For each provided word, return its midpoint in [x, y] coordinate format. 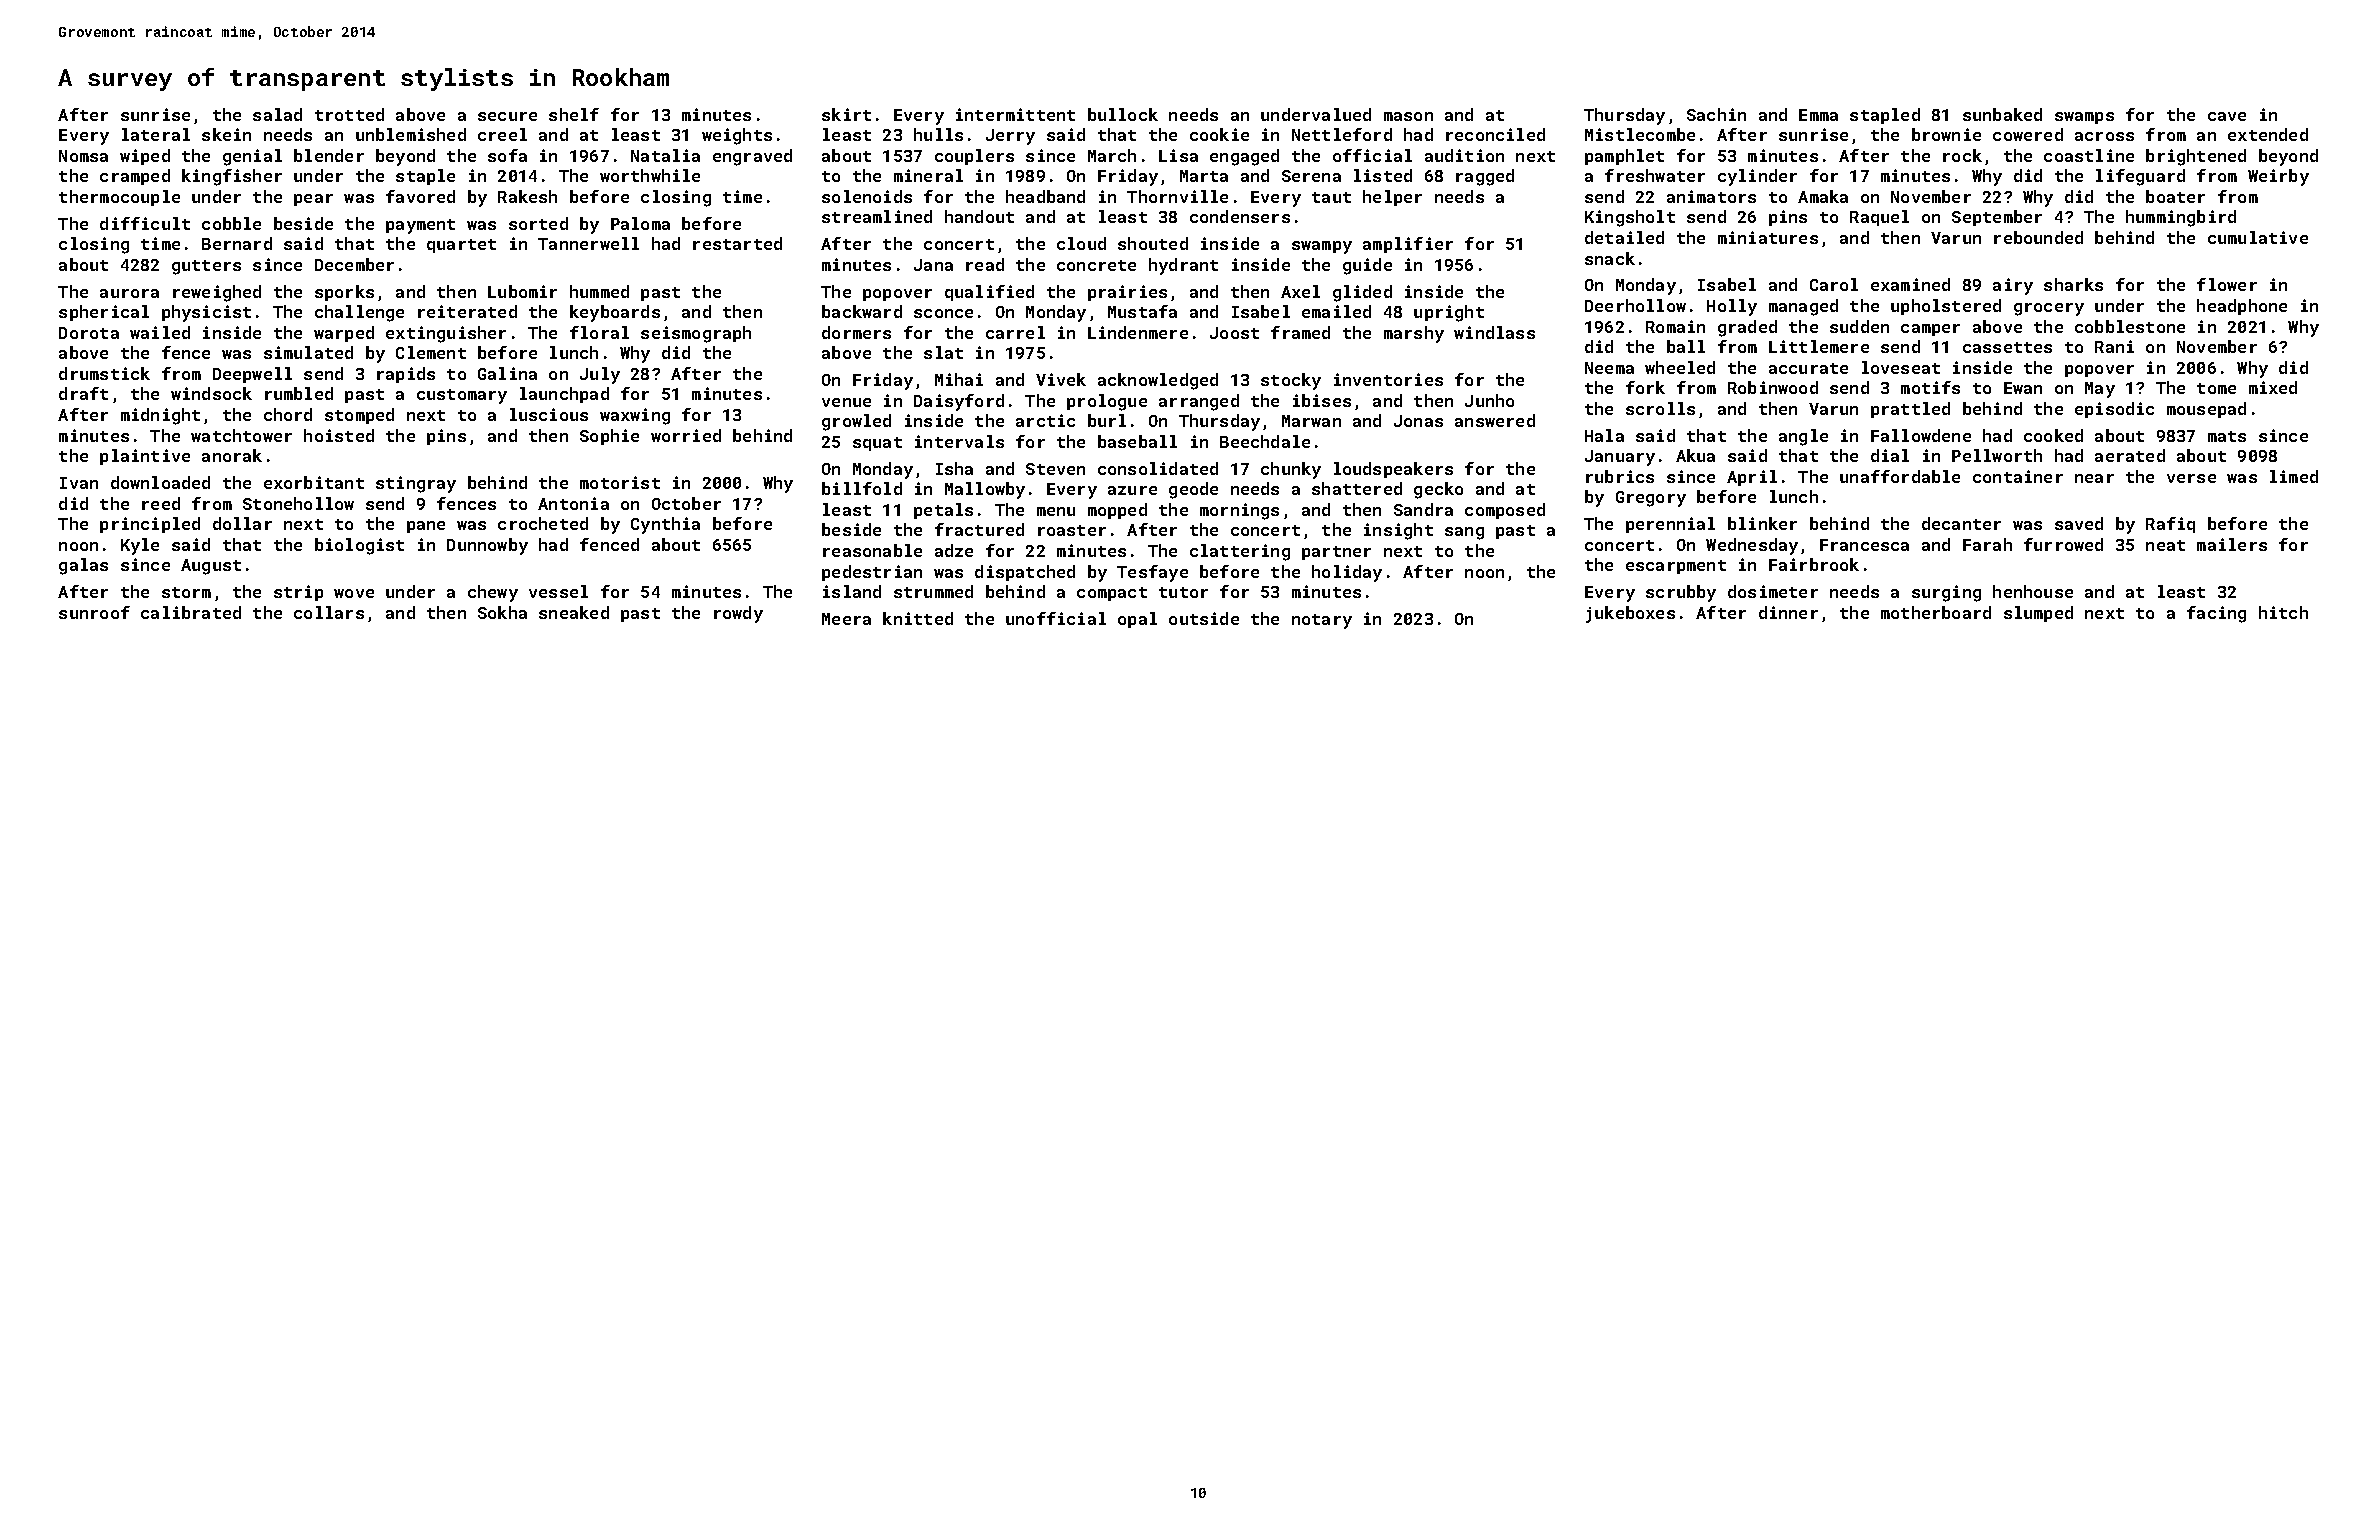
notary [1322, 621]
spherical [104, 313]
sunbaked [2002, 114]
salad [277, 114]
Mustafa [1142, 311]
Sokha [502, 612]
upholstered [1946, 307]
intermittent [1015, 114]
